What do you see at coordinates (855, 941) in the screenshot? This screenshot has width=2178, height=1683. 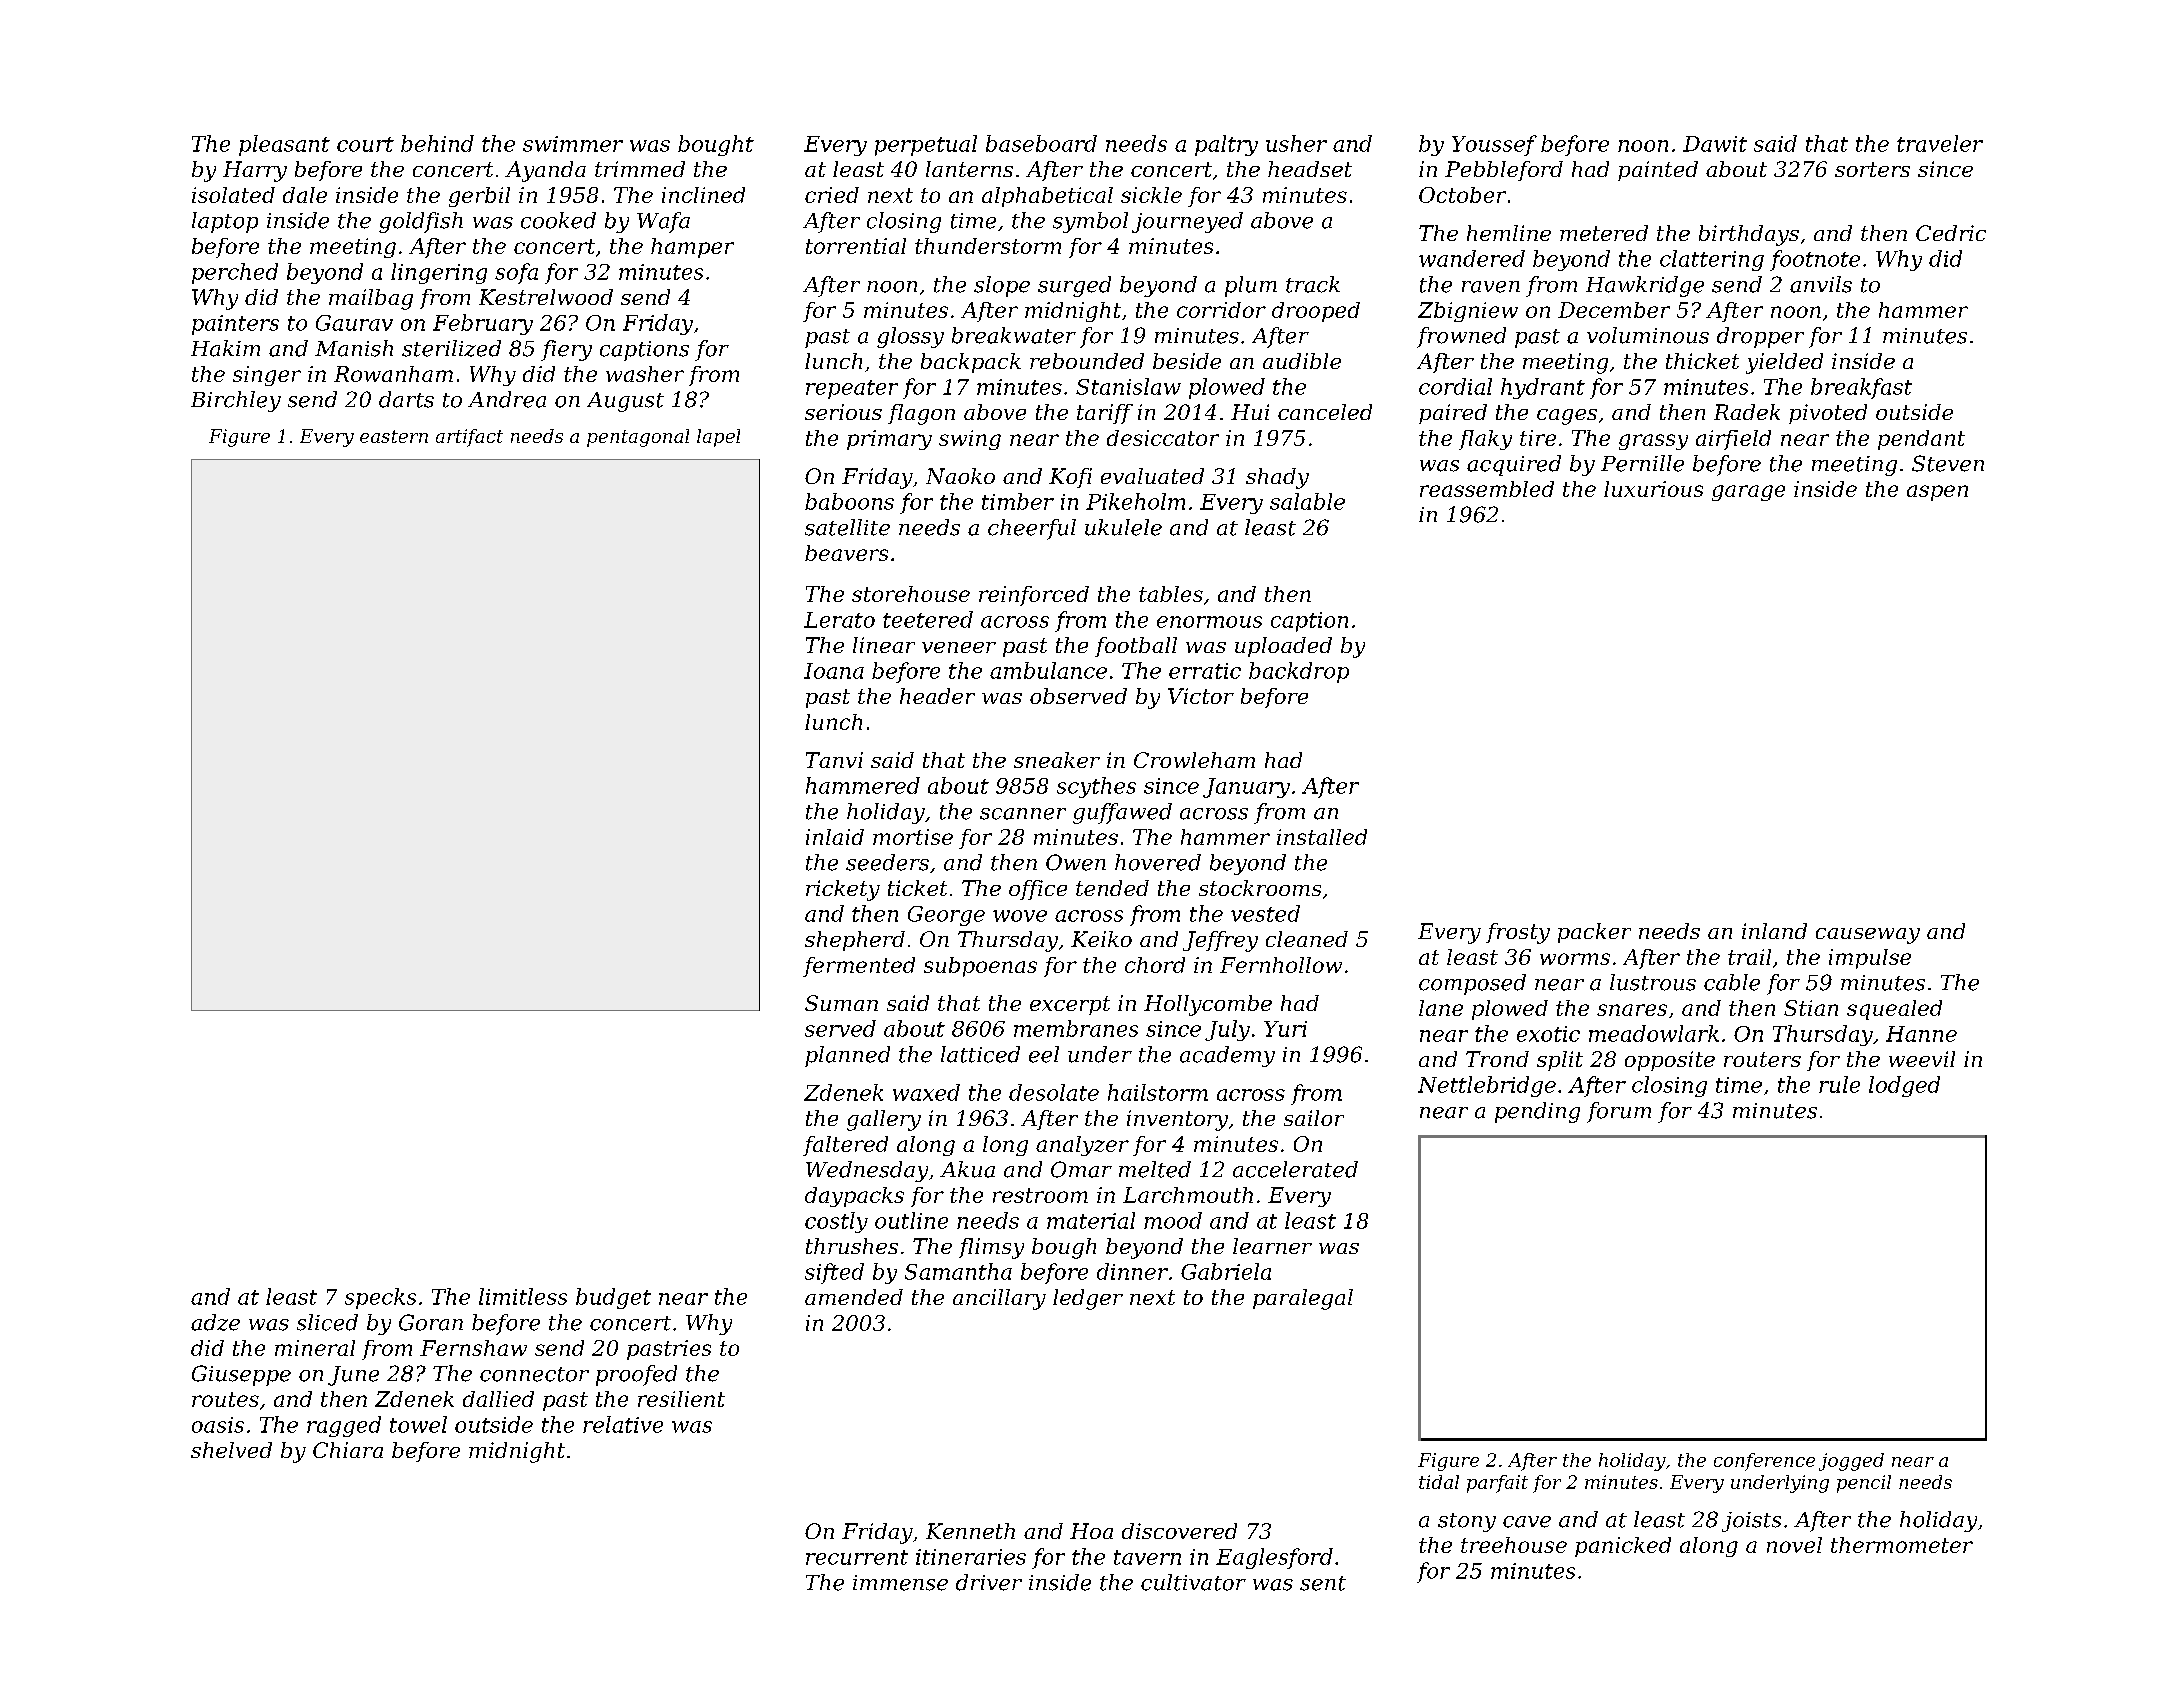 I see `shepherd` at bounding box center [855, 941].
